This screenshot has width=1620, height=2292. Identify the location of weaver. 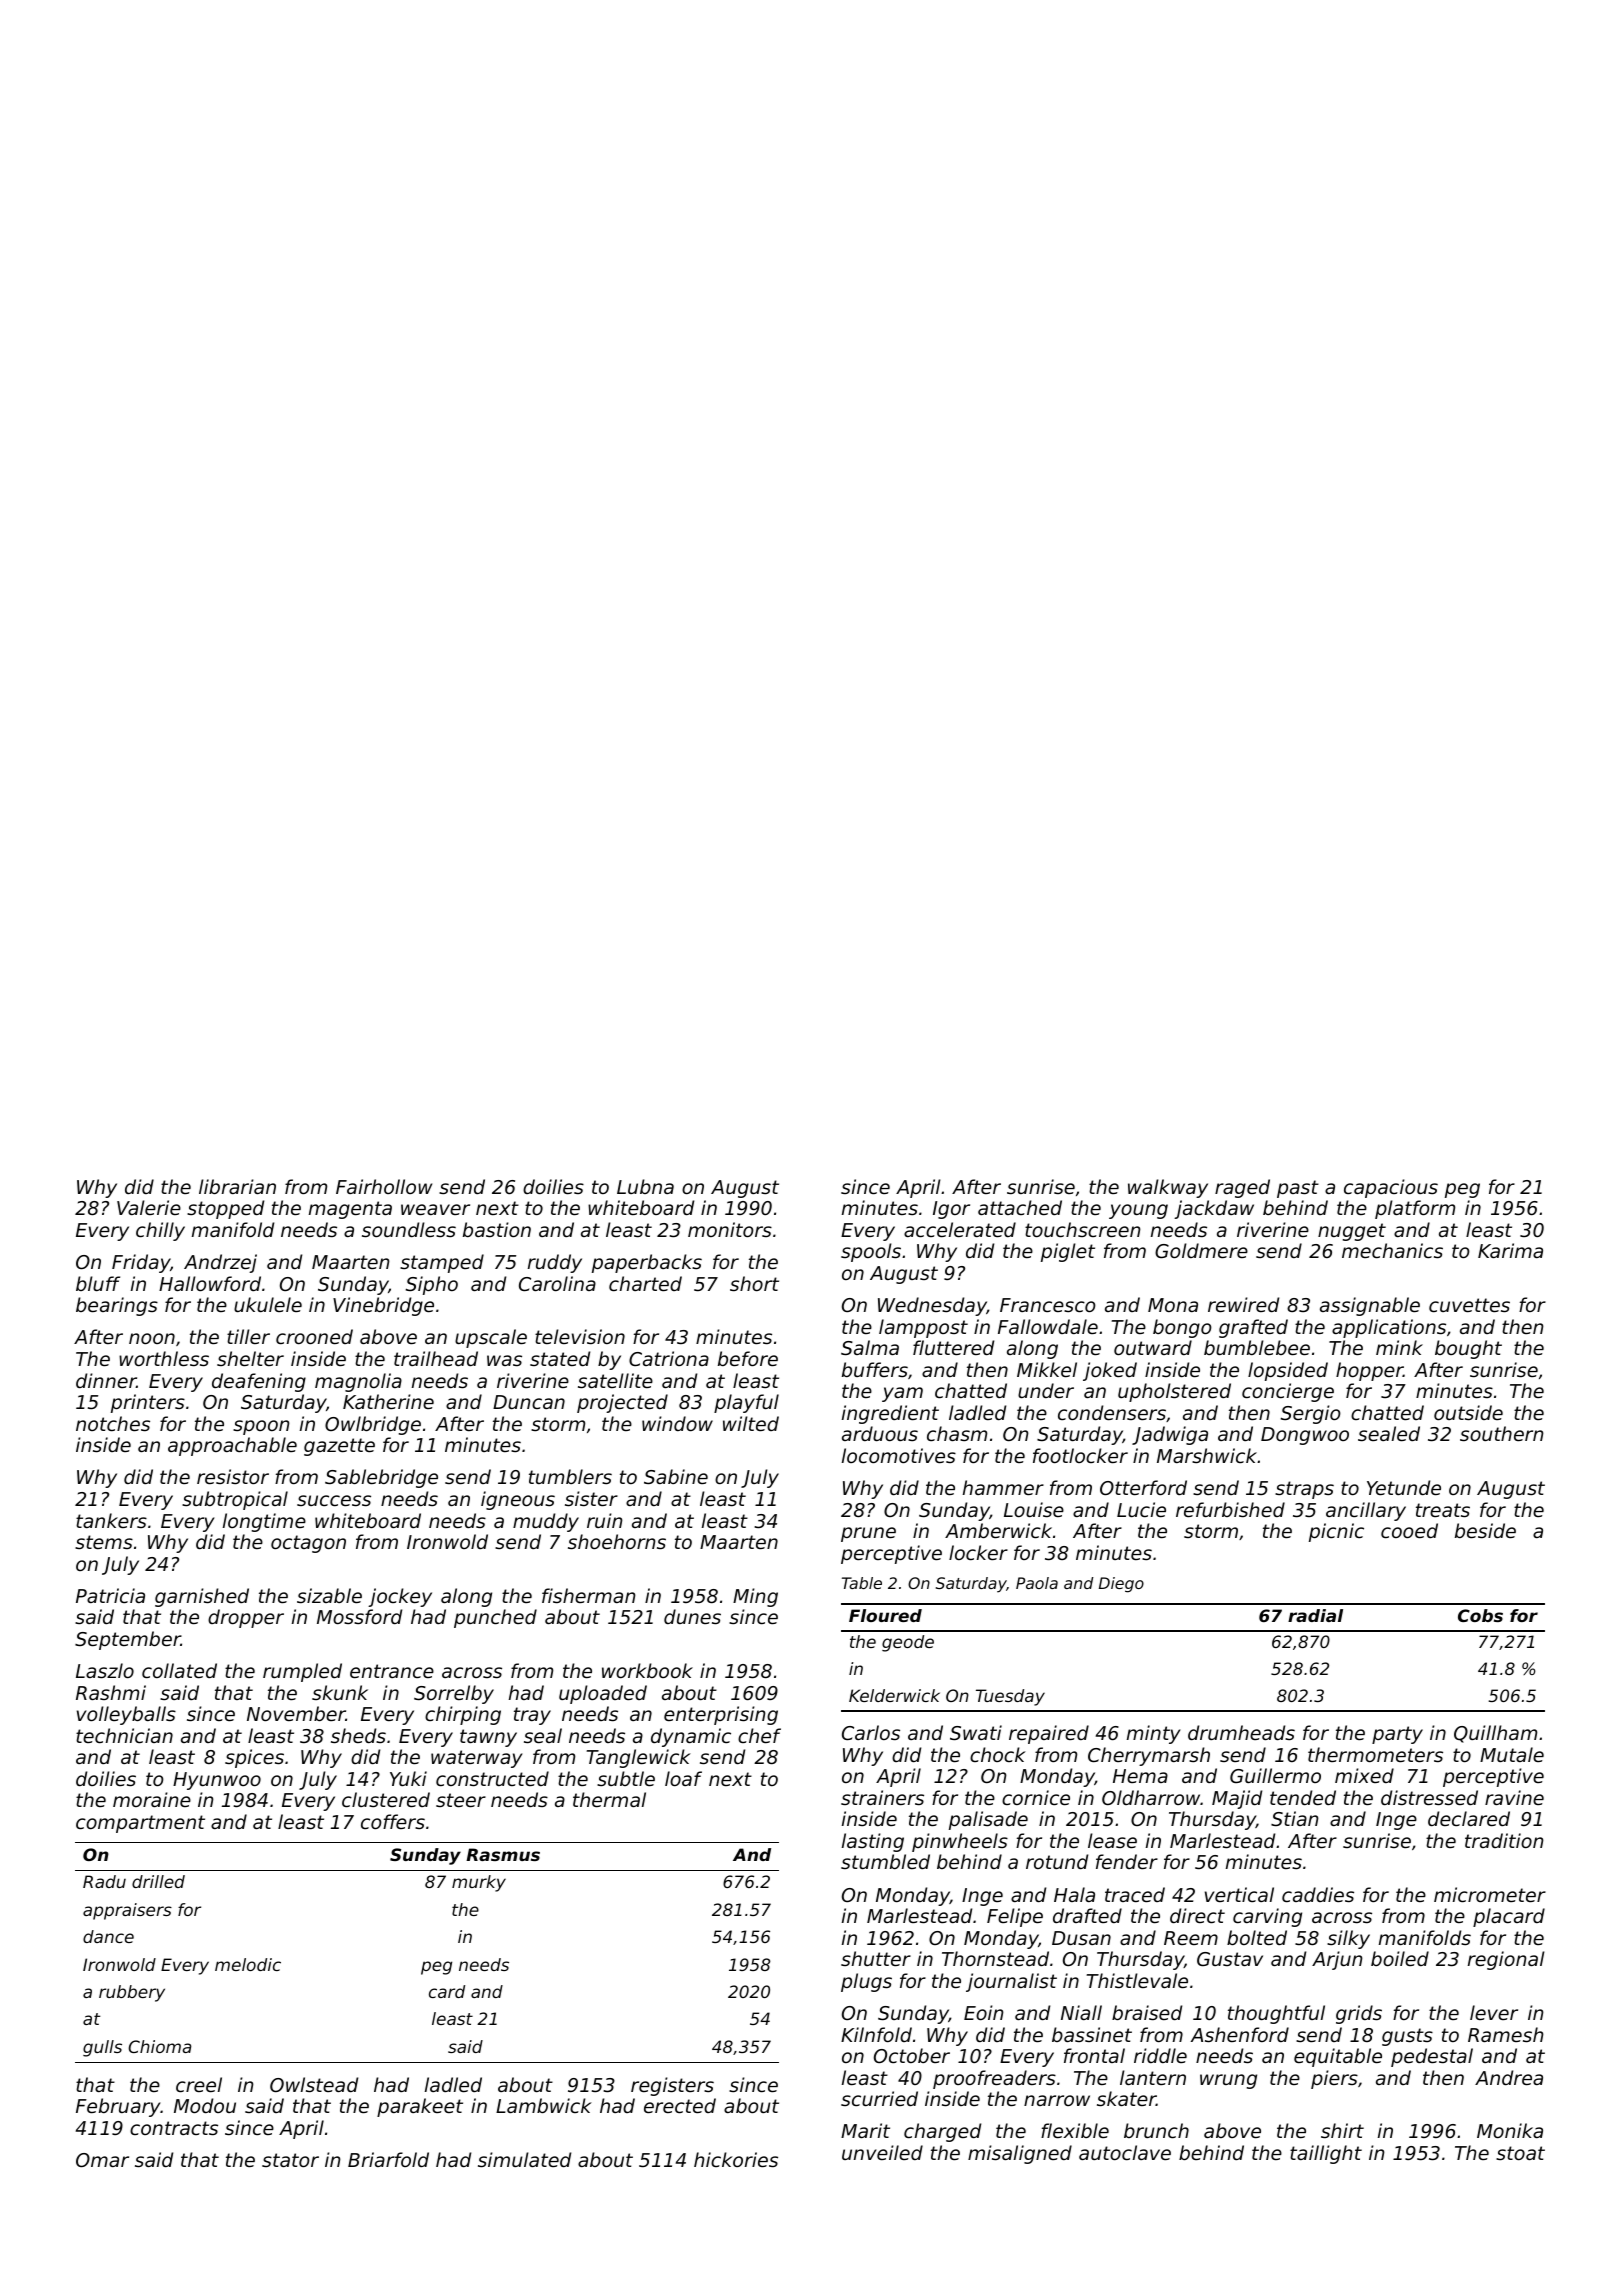
(435, 1209).
